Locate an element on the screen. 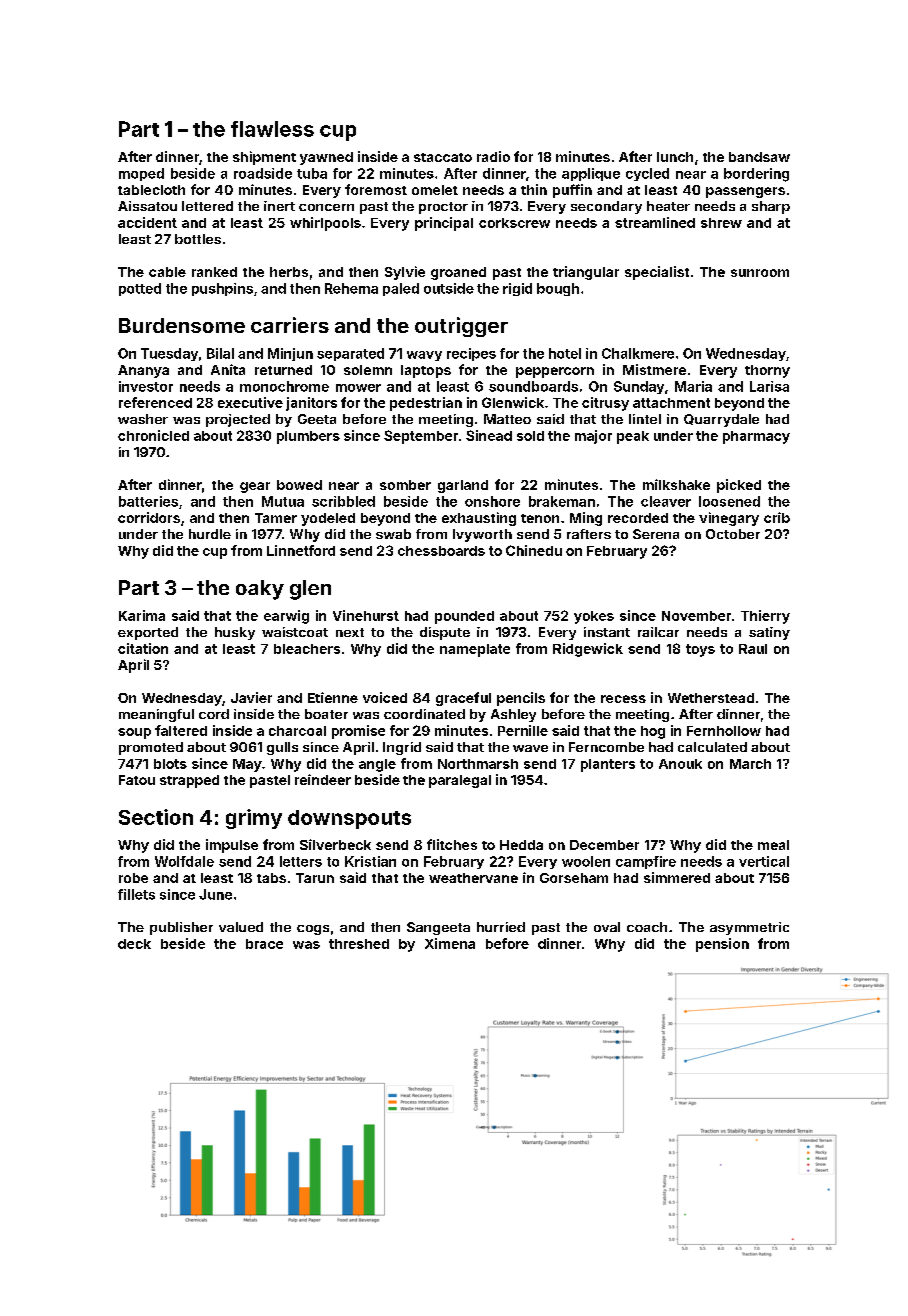 The image size is (908, 1316). deck is located at coordinates (134, 944).
